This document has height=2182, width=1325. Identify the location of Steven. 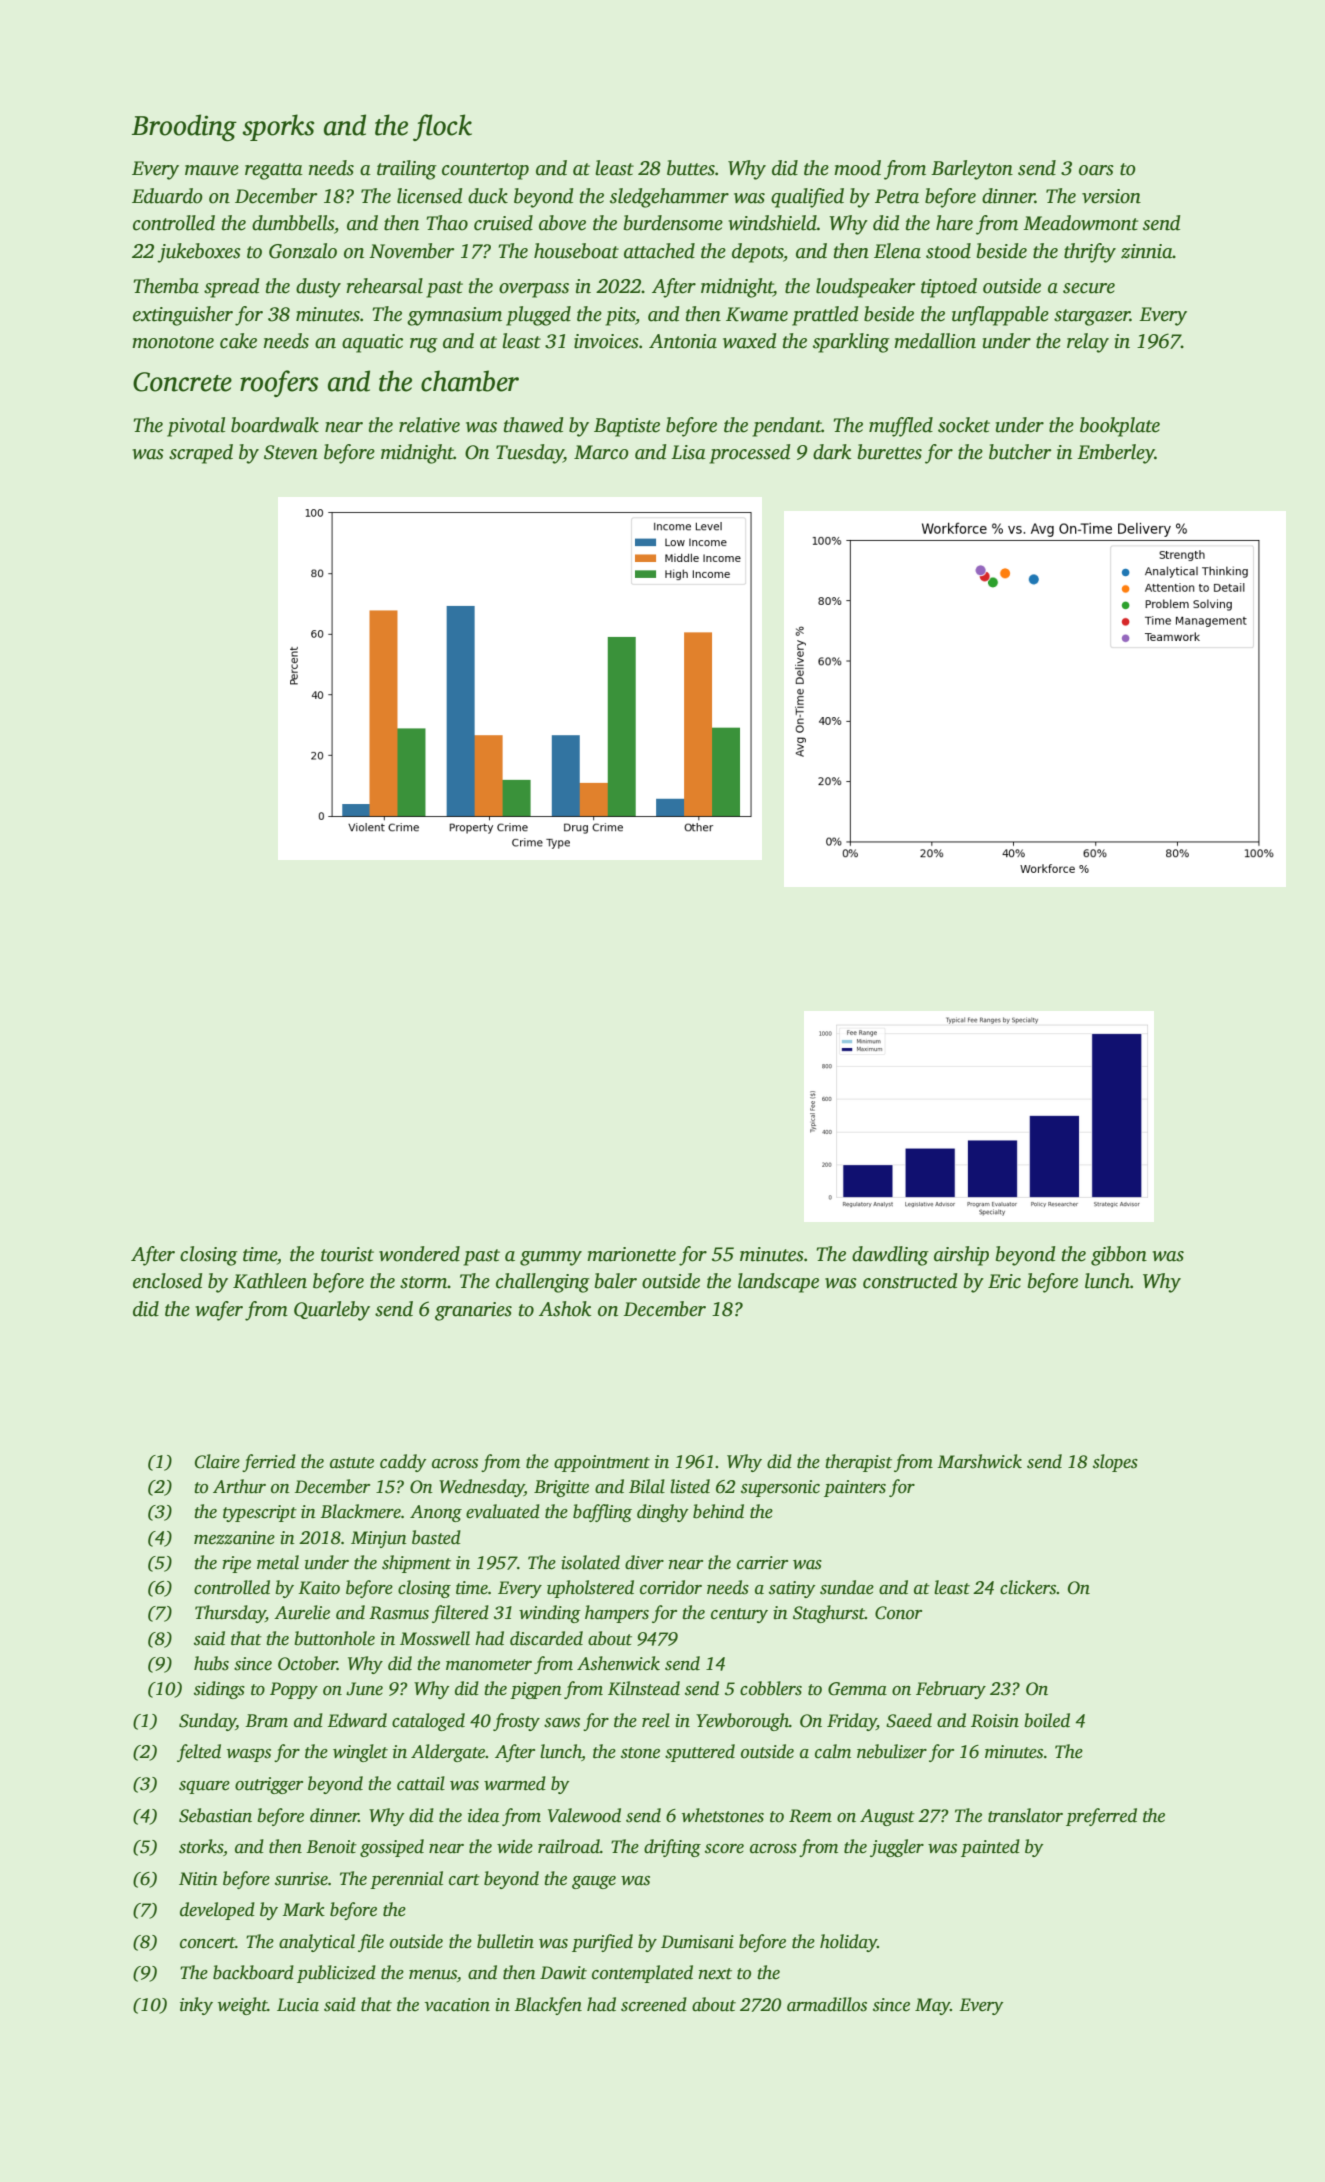
(291, 452).
